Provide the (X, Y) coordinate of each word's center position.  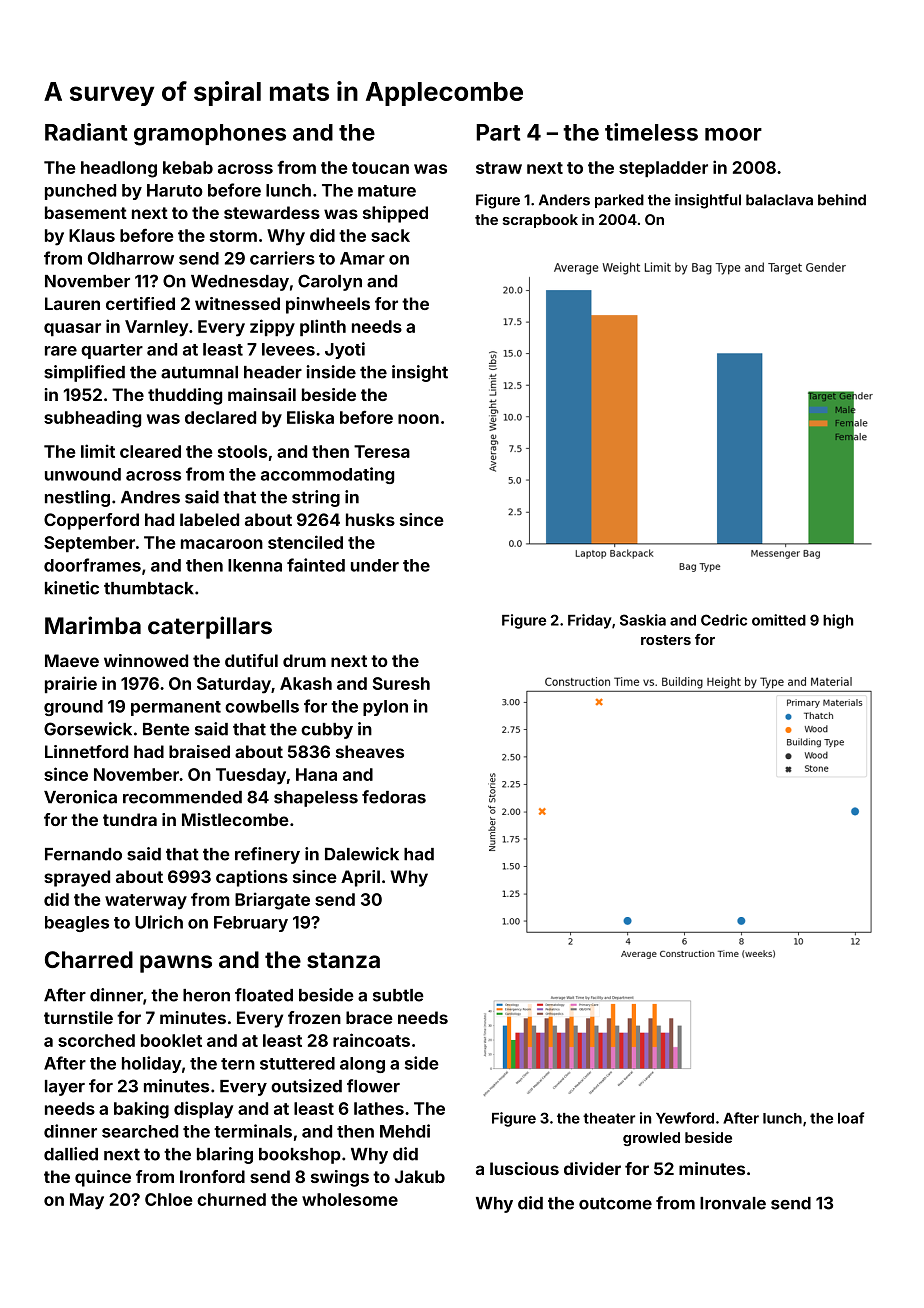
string (316, 498)
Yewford (685, 1118)
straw (499, 168)
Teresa (382, 451)
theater (609, 1118)
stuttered (297, 1063)
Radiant (86, 132)
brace (369, 1017)
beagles (77, 924)
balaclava (779, 200)
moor (733, 134)
